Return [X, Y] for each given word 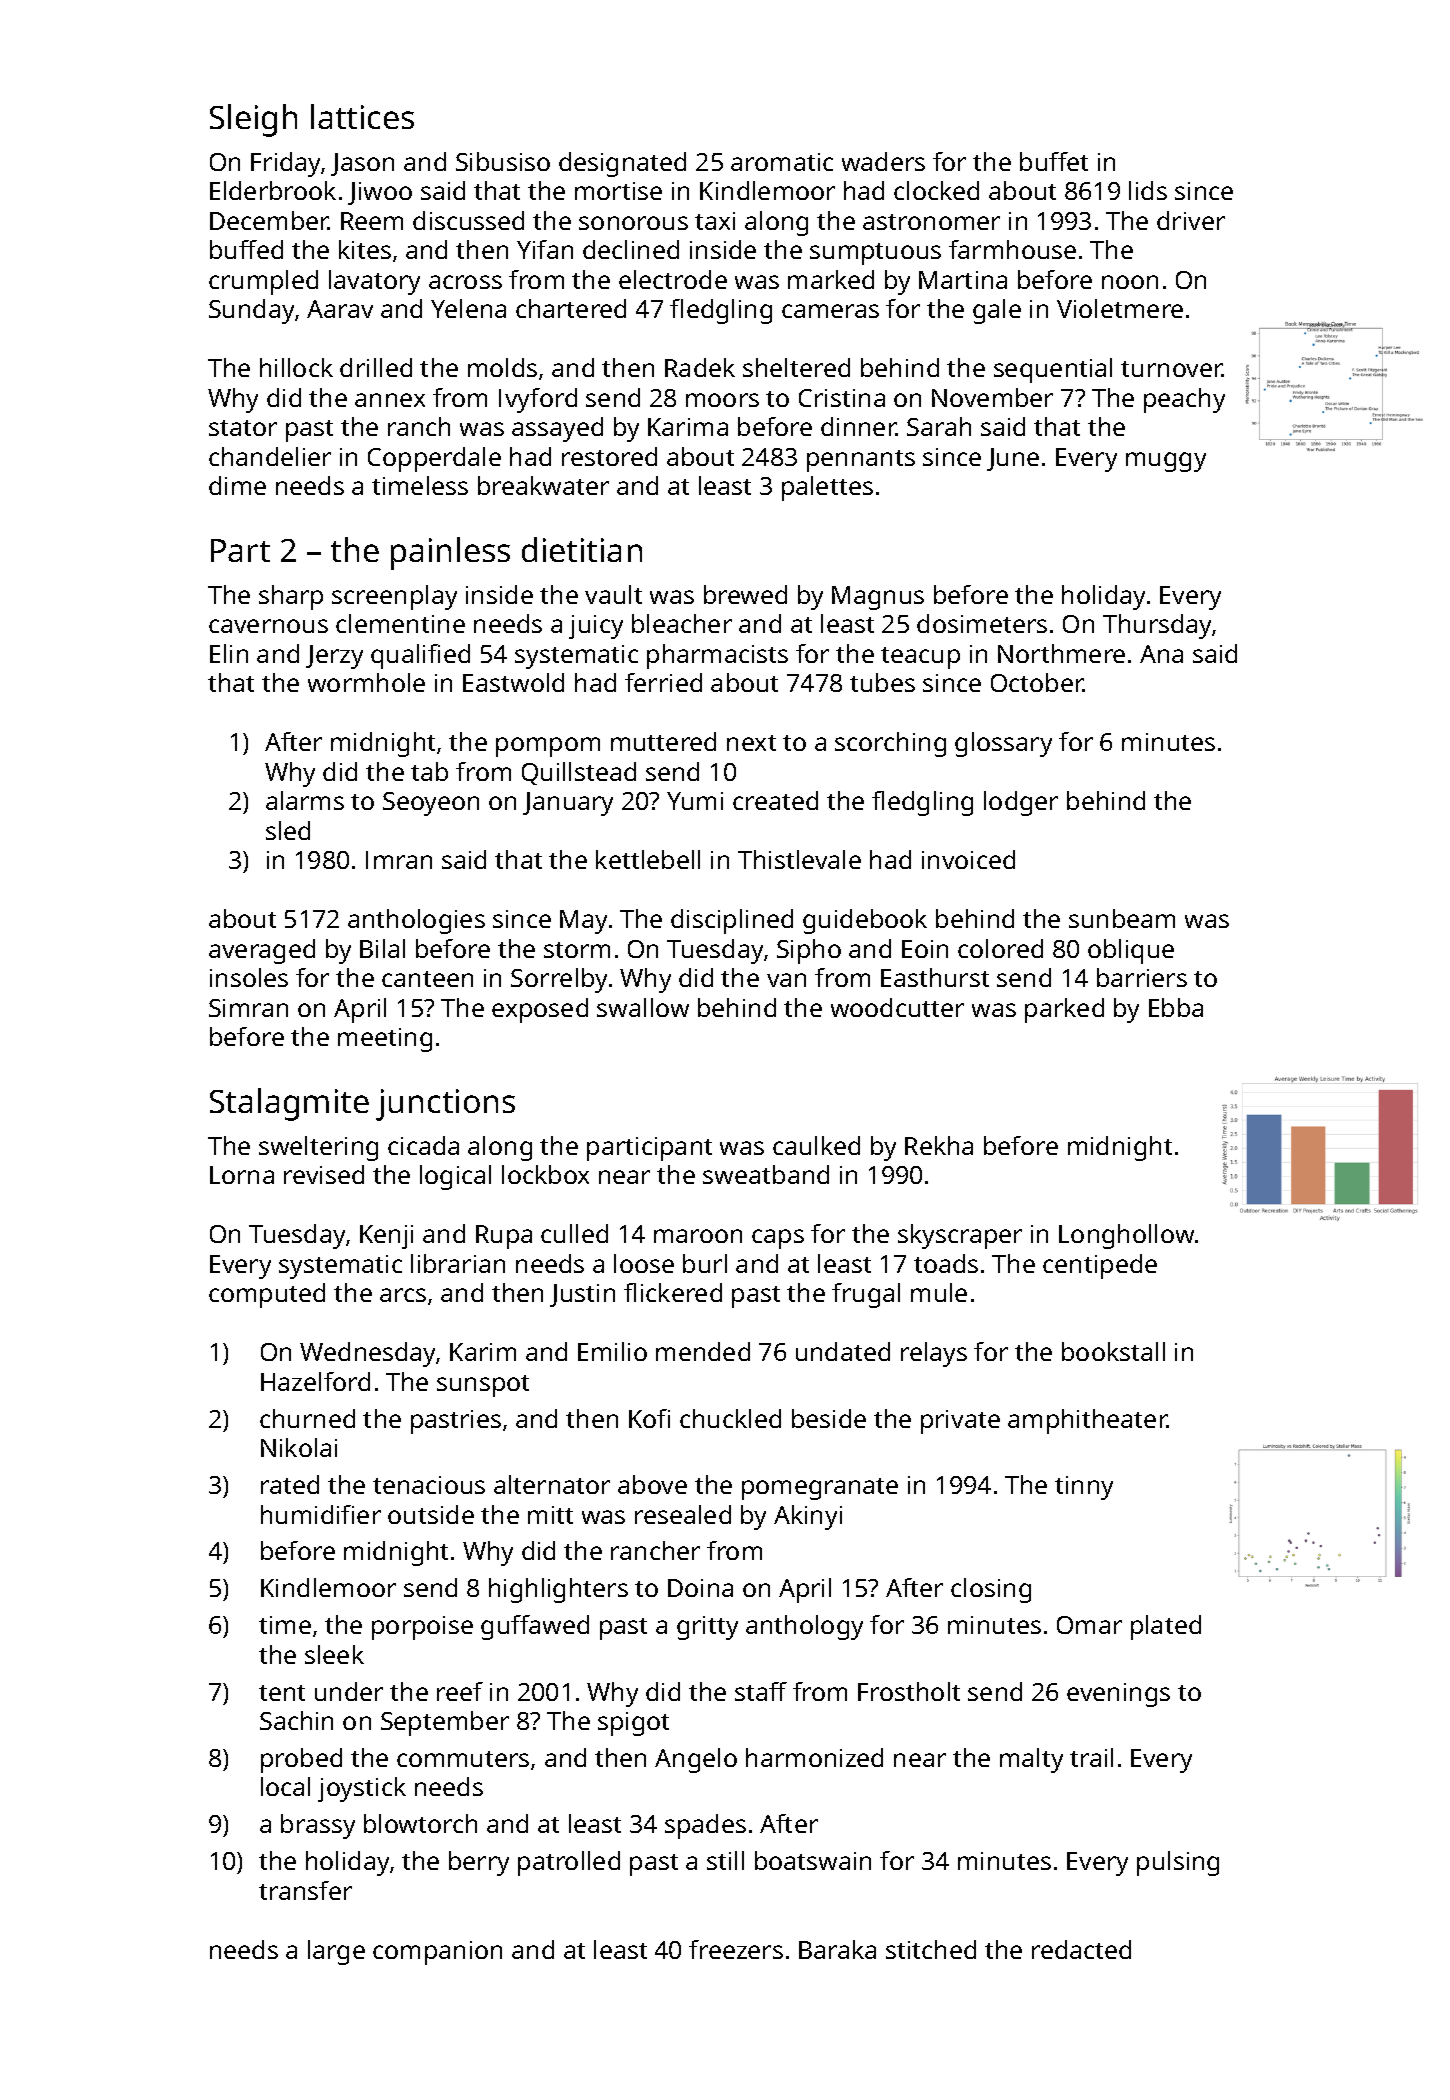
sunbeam [1122, 918]
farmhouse [1012, 249]
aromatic [782, 162]
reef [460, 1691]
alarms [305, 800]
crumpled [263, 282]
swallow [643, 1007]
